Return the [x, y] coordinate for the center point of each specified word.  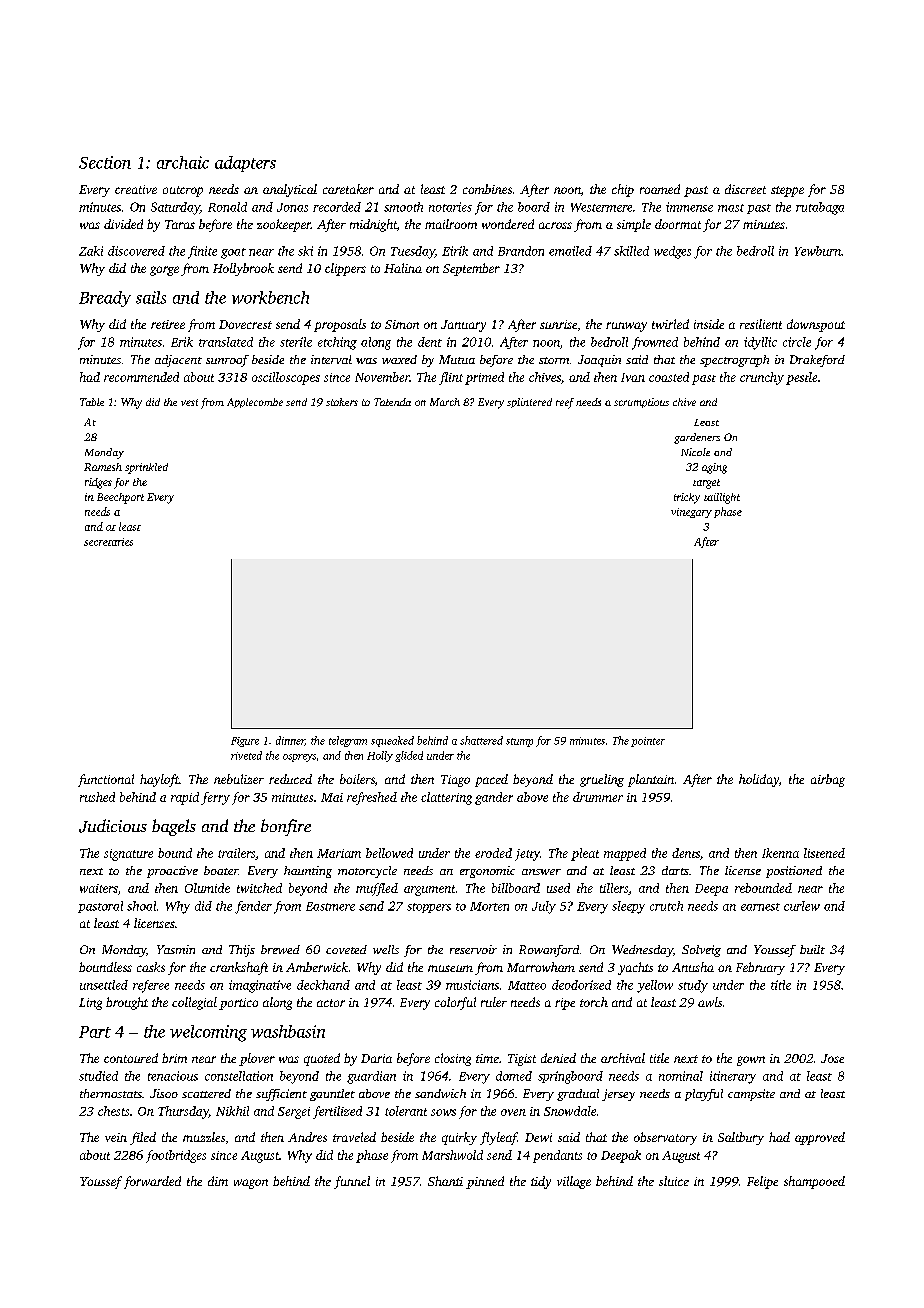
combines [487, 189]
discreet [745, 189]
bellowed [389, 853]
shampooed [814, 1182]
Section [105, 162]
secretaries [108, 542]
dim [218, 1181]
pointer [648, 742]
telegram [348, 741]
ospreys [299, 758]
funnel [352, 1182]
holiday [759, 780]
